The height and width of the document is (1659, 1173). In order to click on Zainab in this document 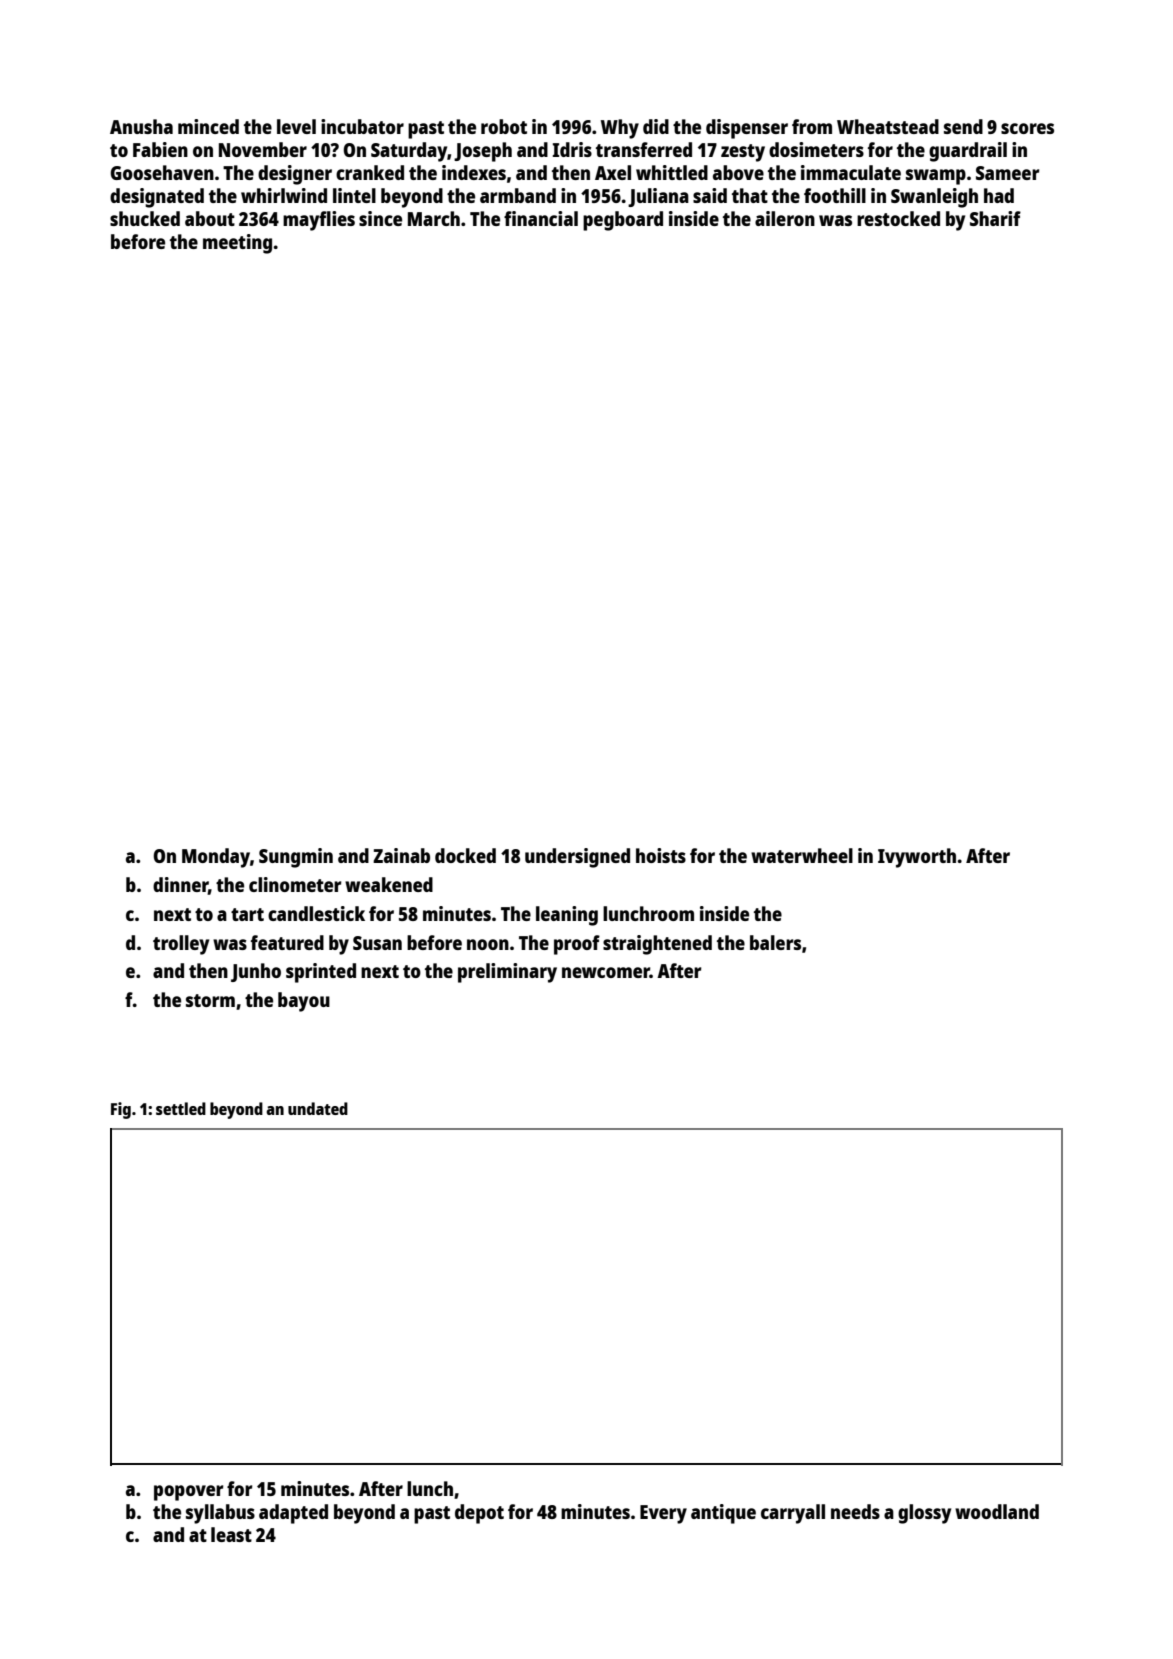, I will do `click(401, 855)`.
